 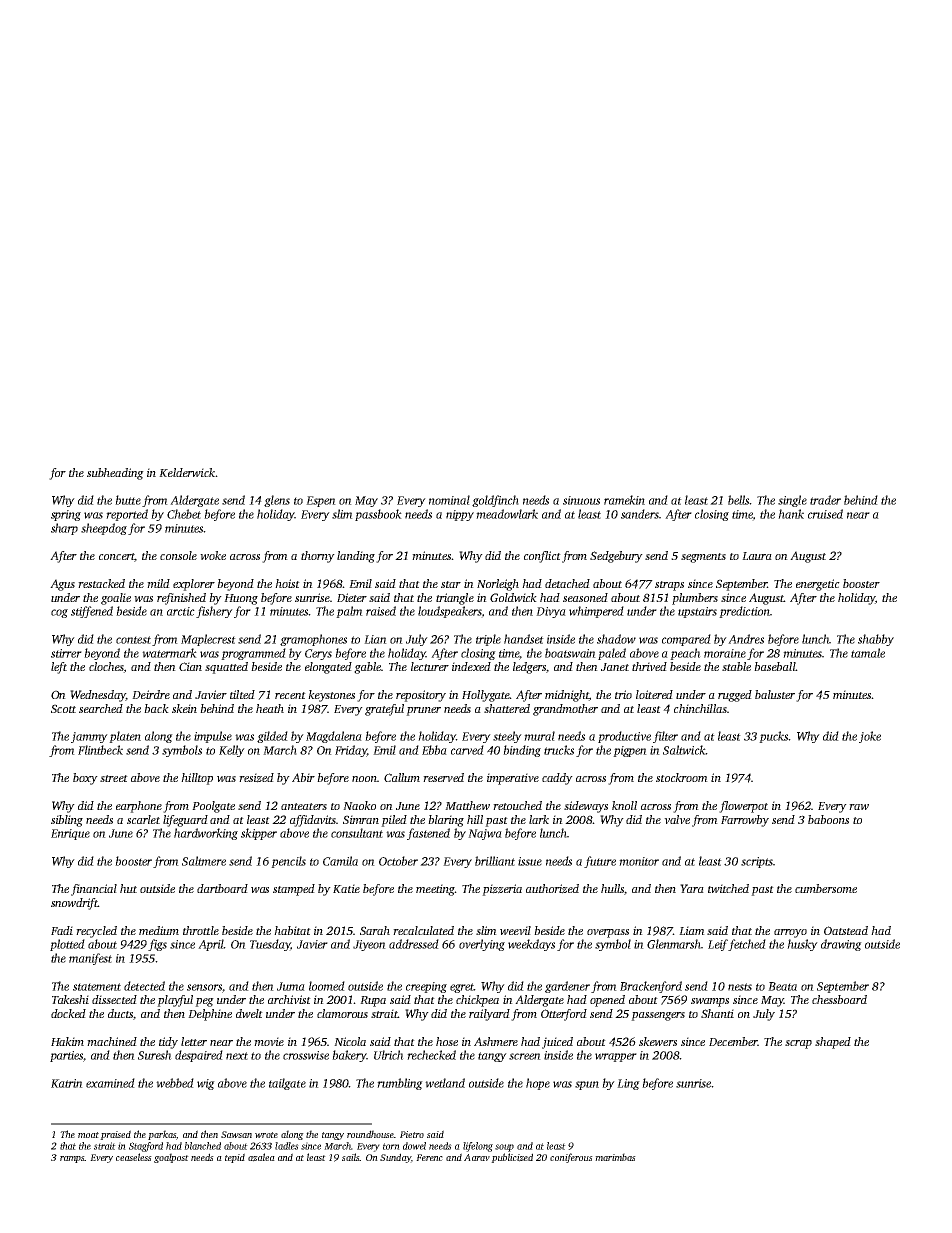 What do you see at coordinates (421, 696) in the page?
I see `repository` at bounding box center [421, 696].
